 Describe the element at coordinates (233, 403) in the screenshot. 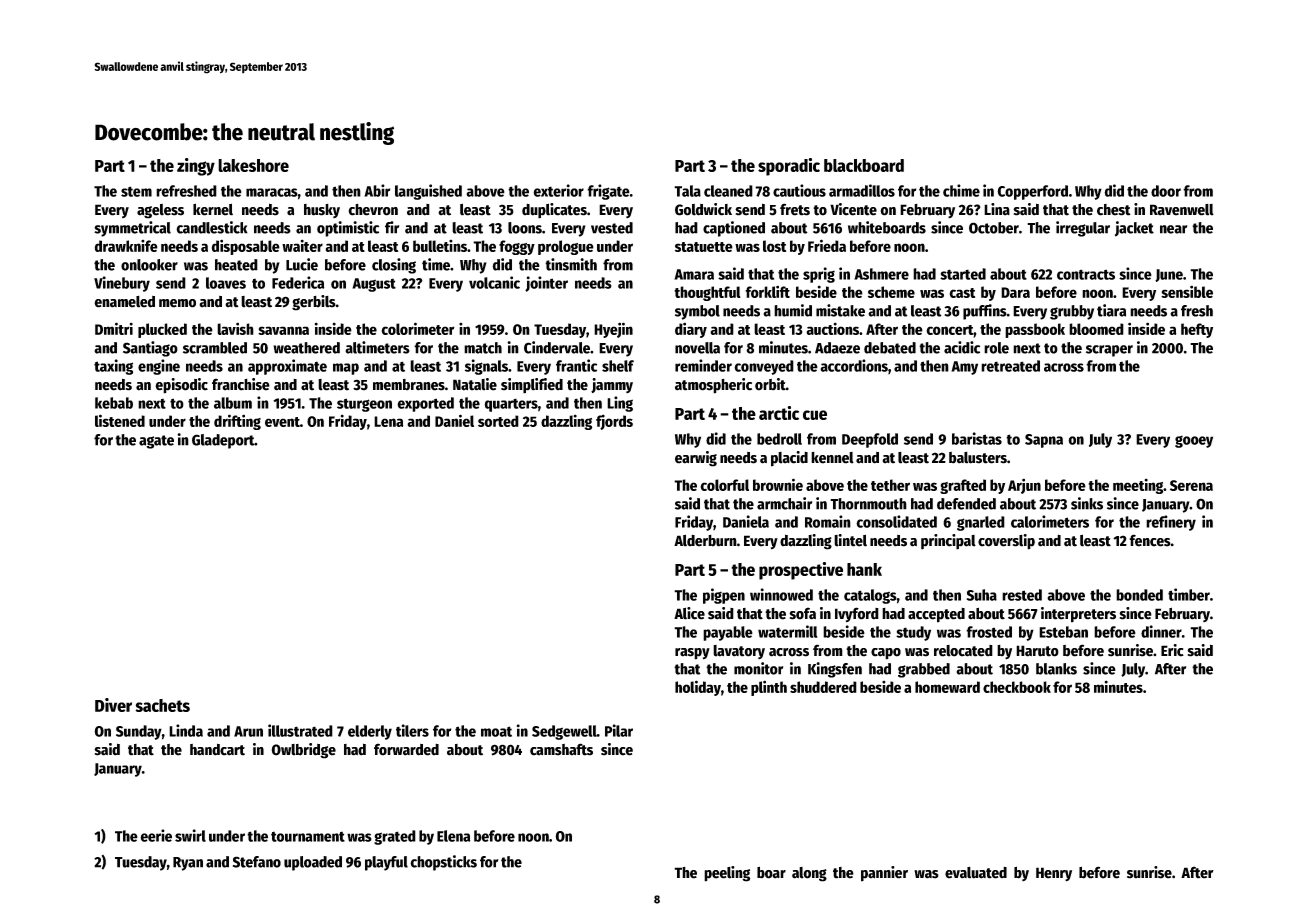

I see `album` at that location.
